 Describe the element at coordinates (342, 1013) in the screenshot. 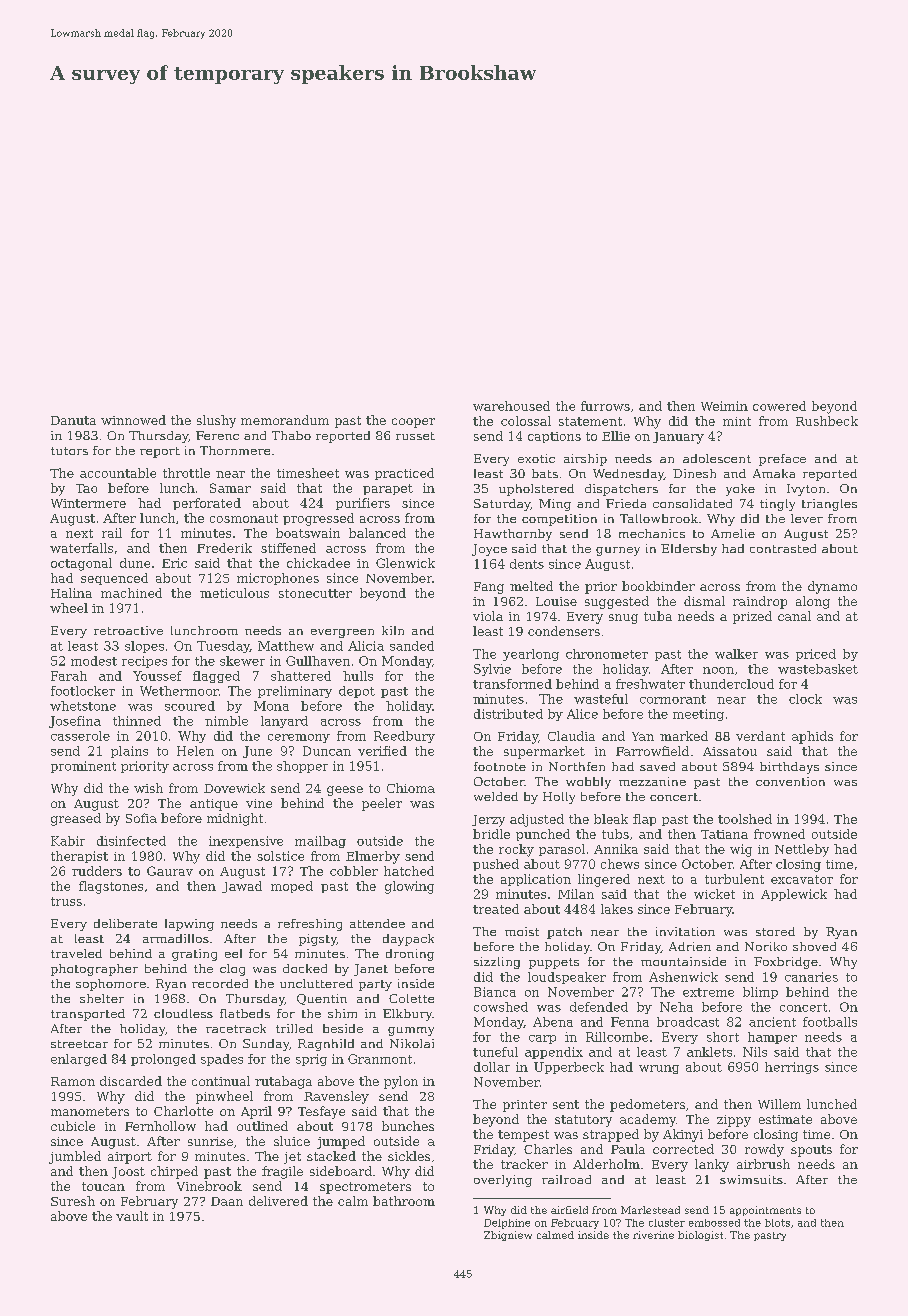

I see `shim` at that location.
